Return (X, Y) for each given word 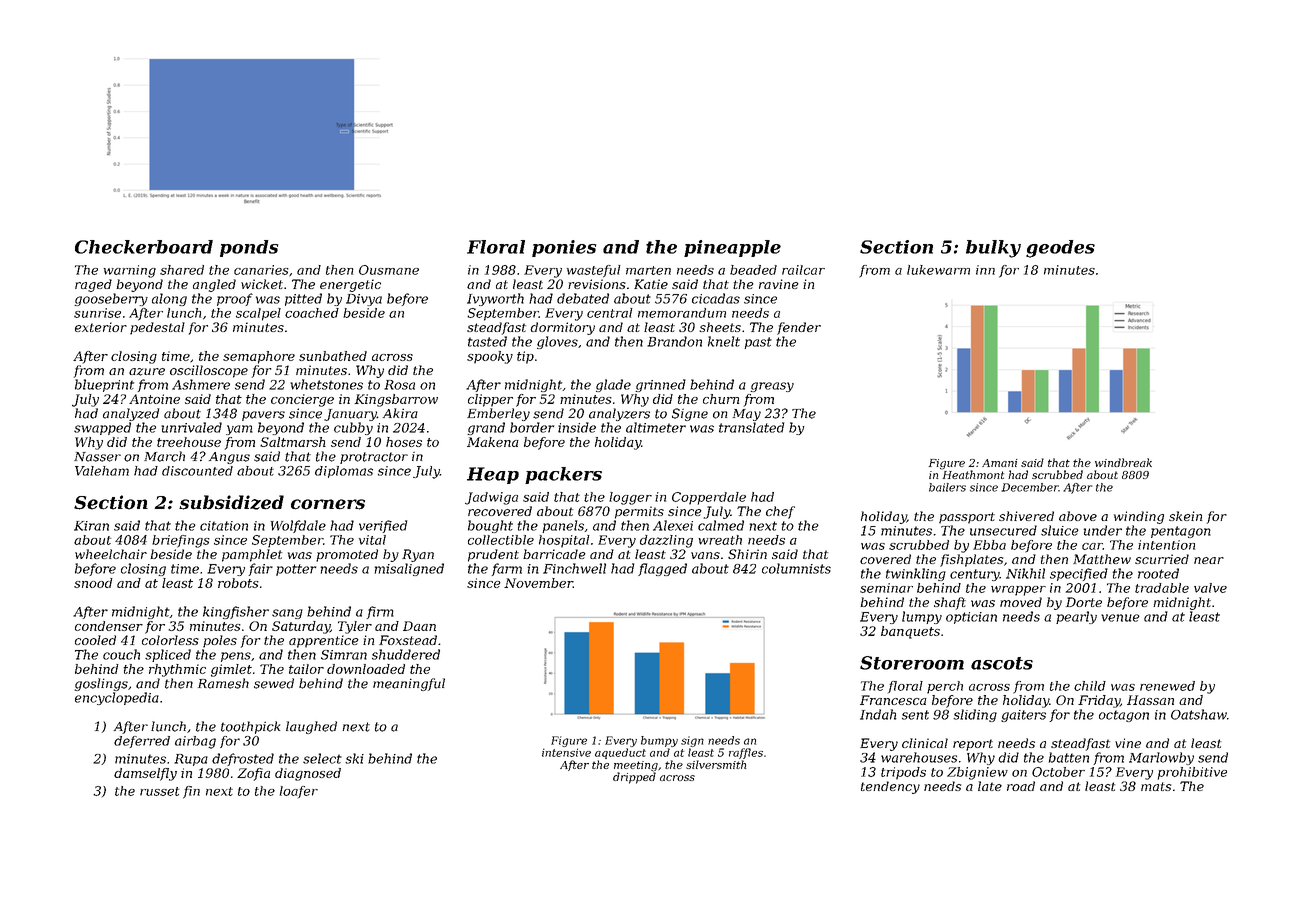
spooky (490, 357)
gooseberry (111, 299)
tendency (890, 787)
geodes (1060, 249)
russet (159, 791)
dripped (634, 778)
